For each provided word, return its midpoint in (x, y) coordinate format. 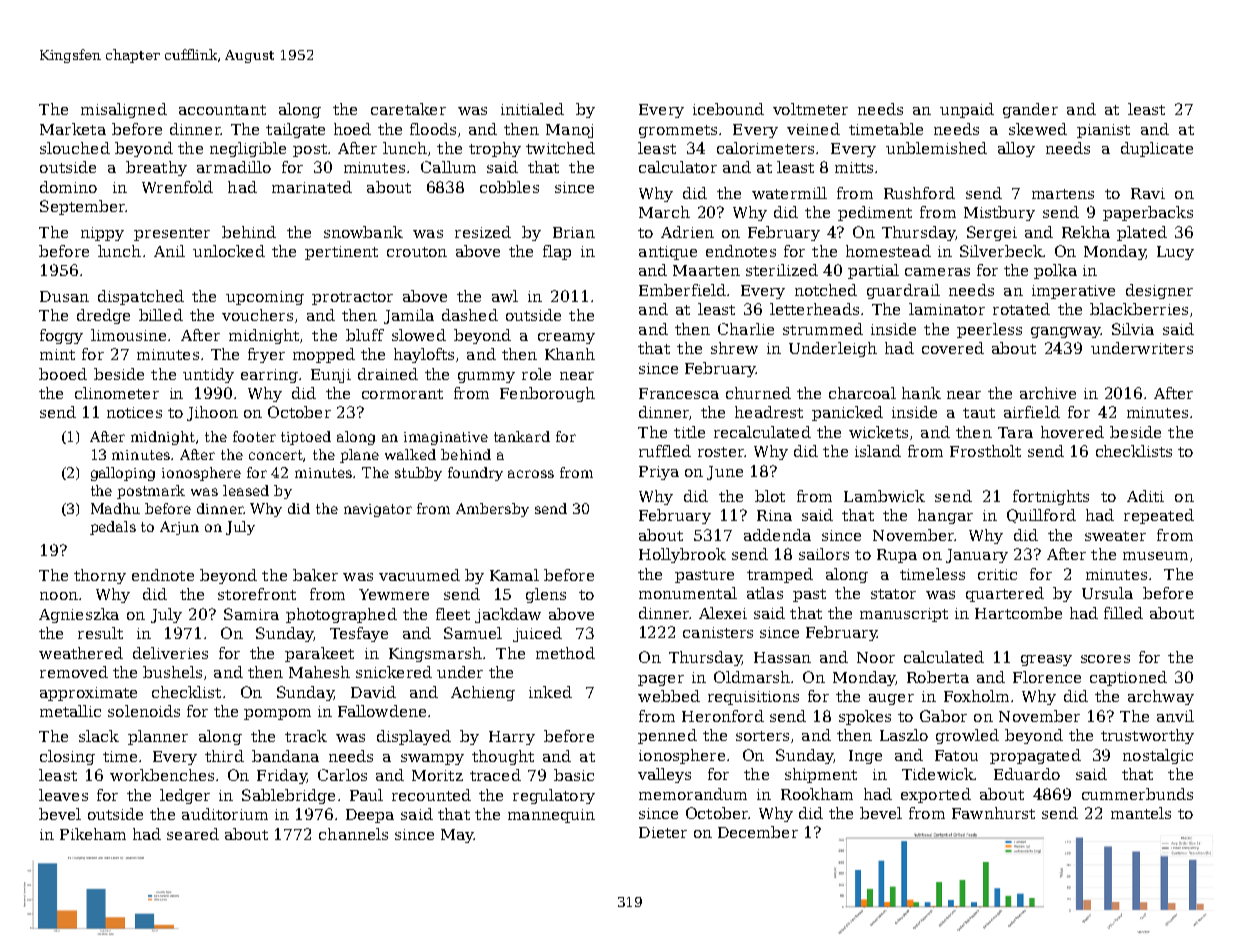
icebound (728, 109)
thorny (100, 576)
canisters (718, 632)
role (536, 374)
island (878, 451)
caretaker (408, 109)
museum (1155, 556)
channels (353, 834)
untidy (208, 375)
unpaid (967, 110)
